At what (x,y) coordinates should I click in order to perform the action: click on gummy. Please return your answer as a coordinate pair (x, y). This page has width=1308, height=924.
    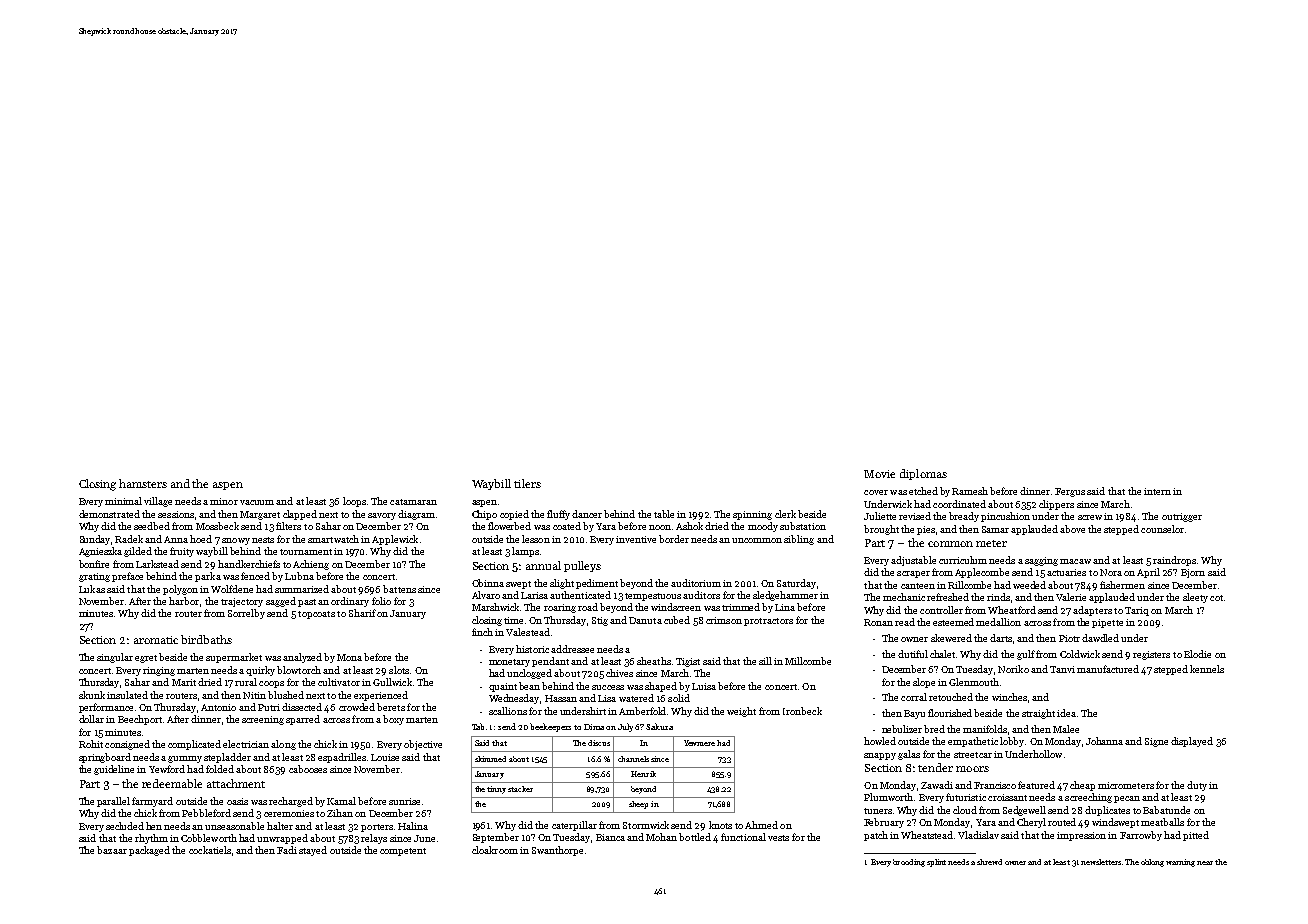
    Looking at the image, I should click on (185, 759).
